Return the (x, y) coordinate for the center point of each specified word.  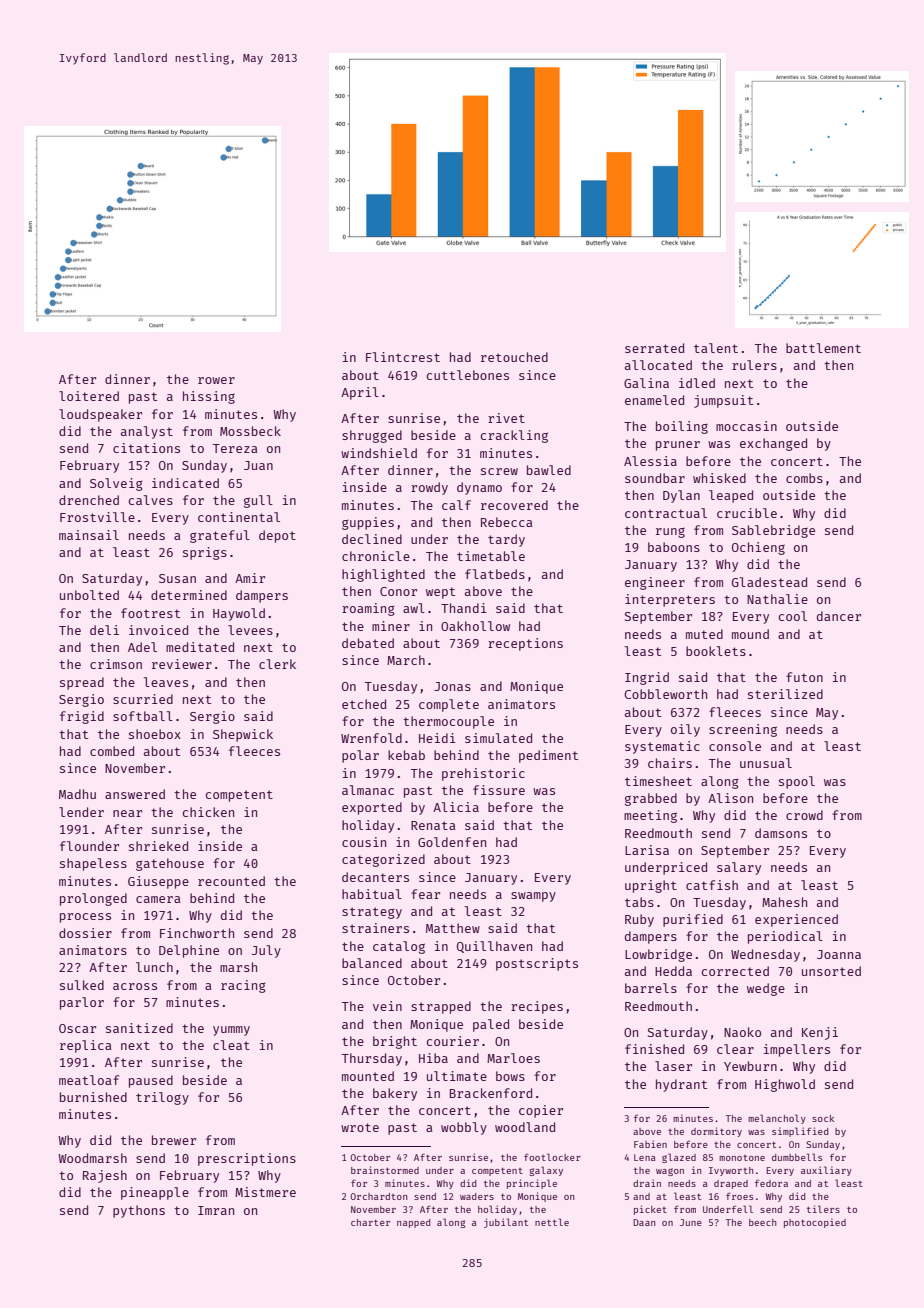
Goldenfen (452, 842)
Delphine (189, 951)
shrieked (158, 846)
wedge (766, 989)
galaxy (546, 1171)
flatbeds (495, 574)
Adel (142, 647)
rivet (506, 418)
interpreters (670, 600)
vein (387, 1006)
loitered (89, 396)
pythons (139, 1211)
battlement (823, 348)
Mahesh (784, 902)
